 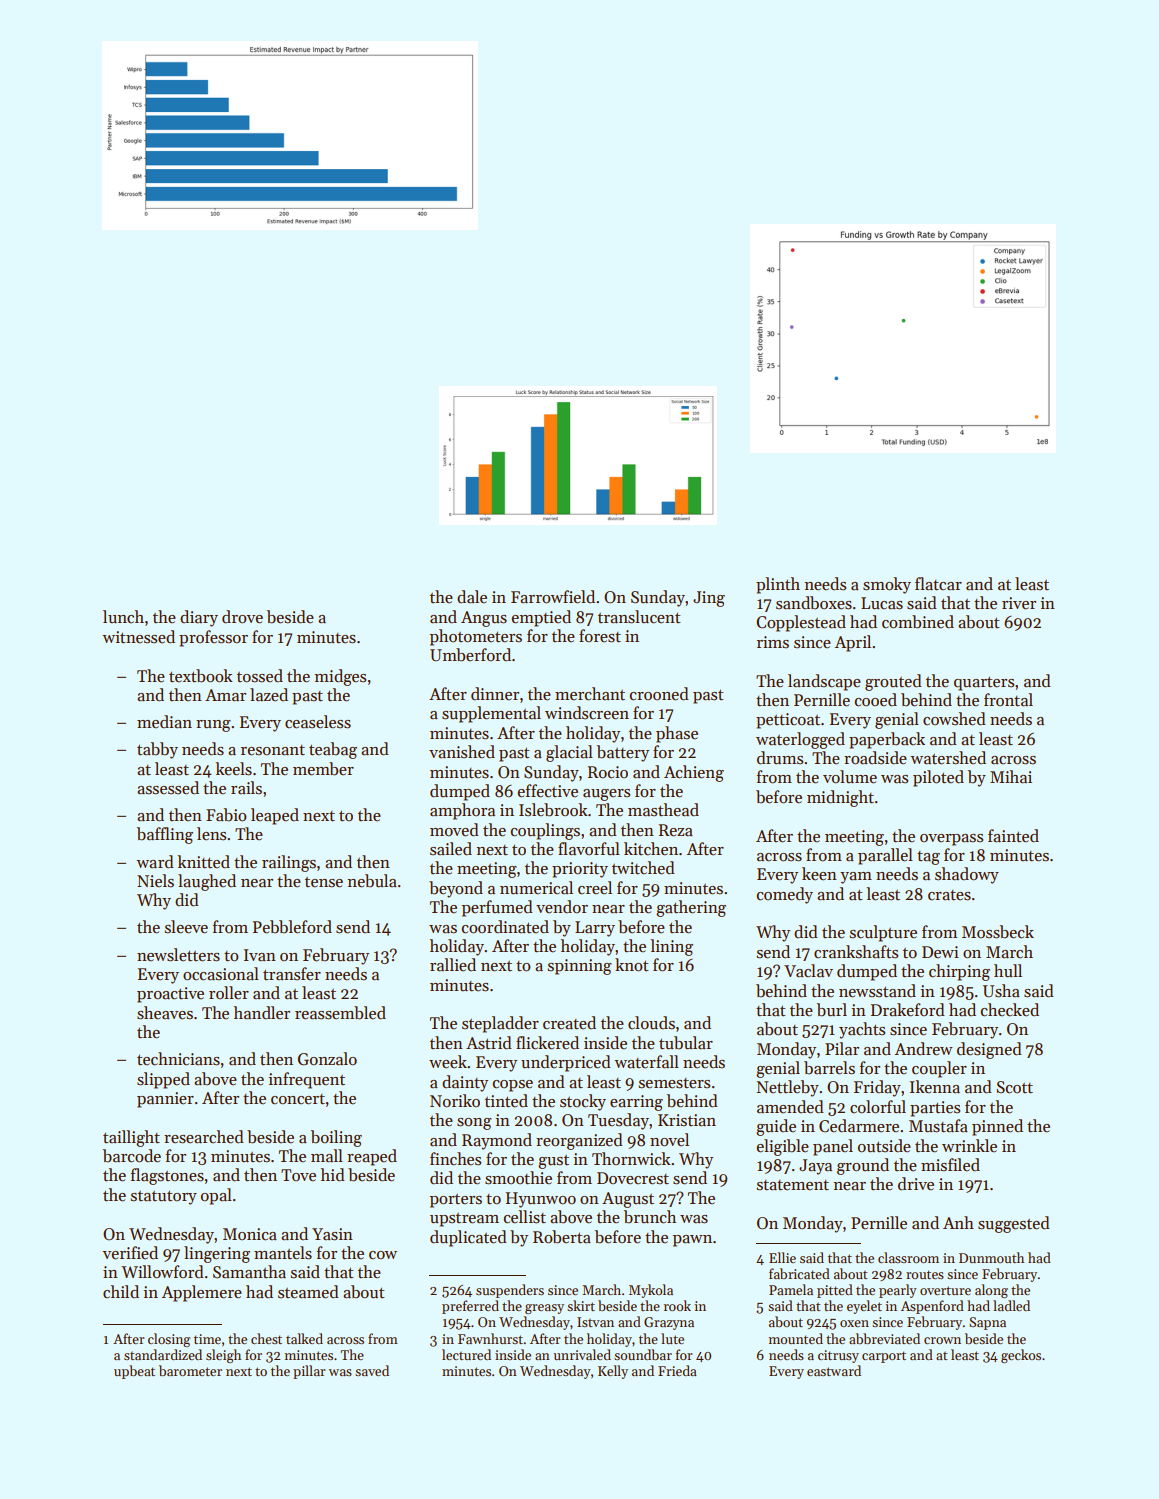 I want to click on gathering, so click(x=691, y=908).
